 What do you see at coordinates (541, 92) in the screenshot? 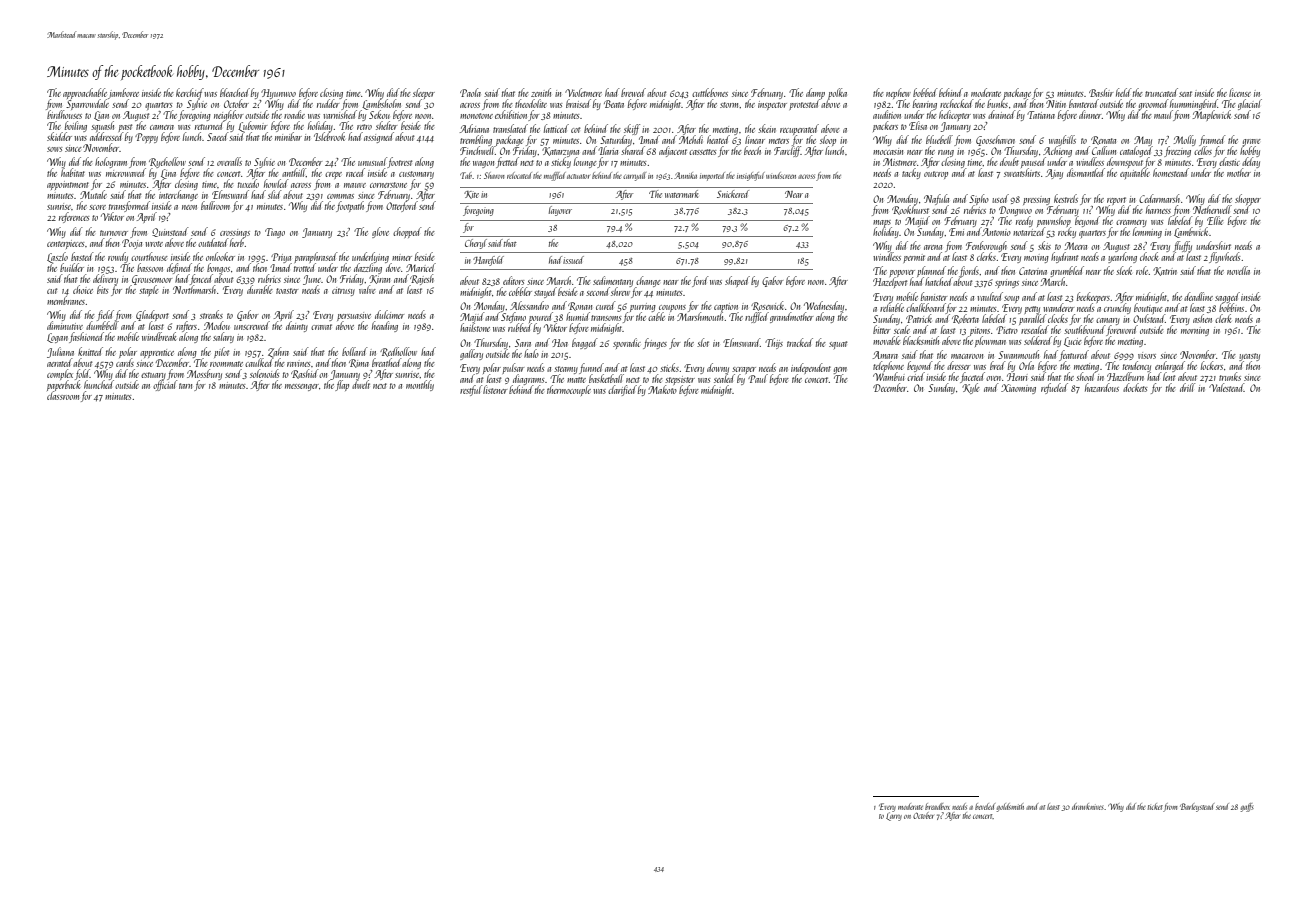
I see `zenith` at bounding box center [541, 92].
